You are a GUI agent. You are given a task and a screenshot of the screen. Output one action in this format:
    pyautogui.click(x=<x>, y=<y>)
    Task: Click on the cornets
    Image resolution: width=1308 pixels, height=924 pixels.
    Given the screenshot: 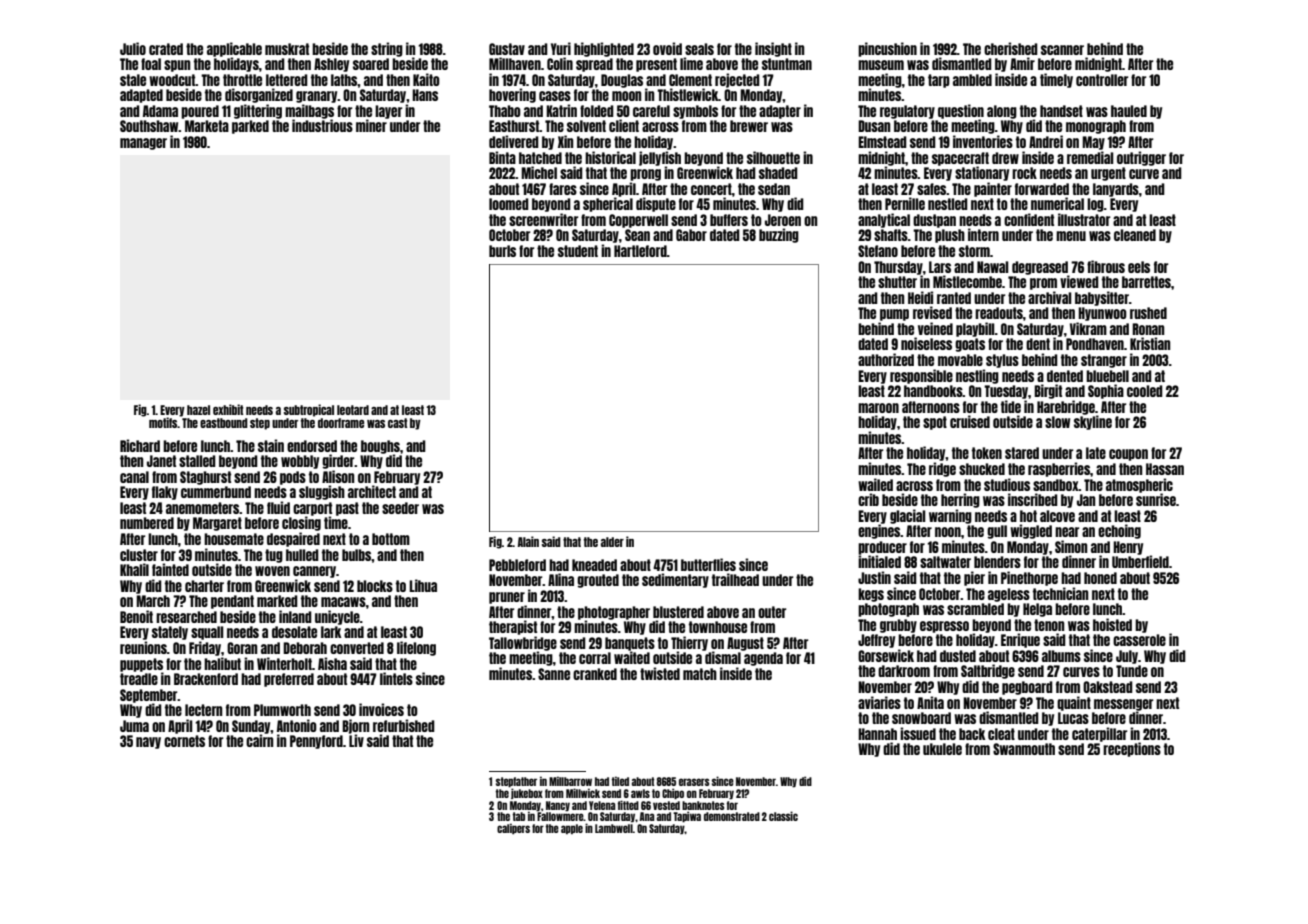 What is the action you would take?
    pyautogui.click(x=184, y=741)
